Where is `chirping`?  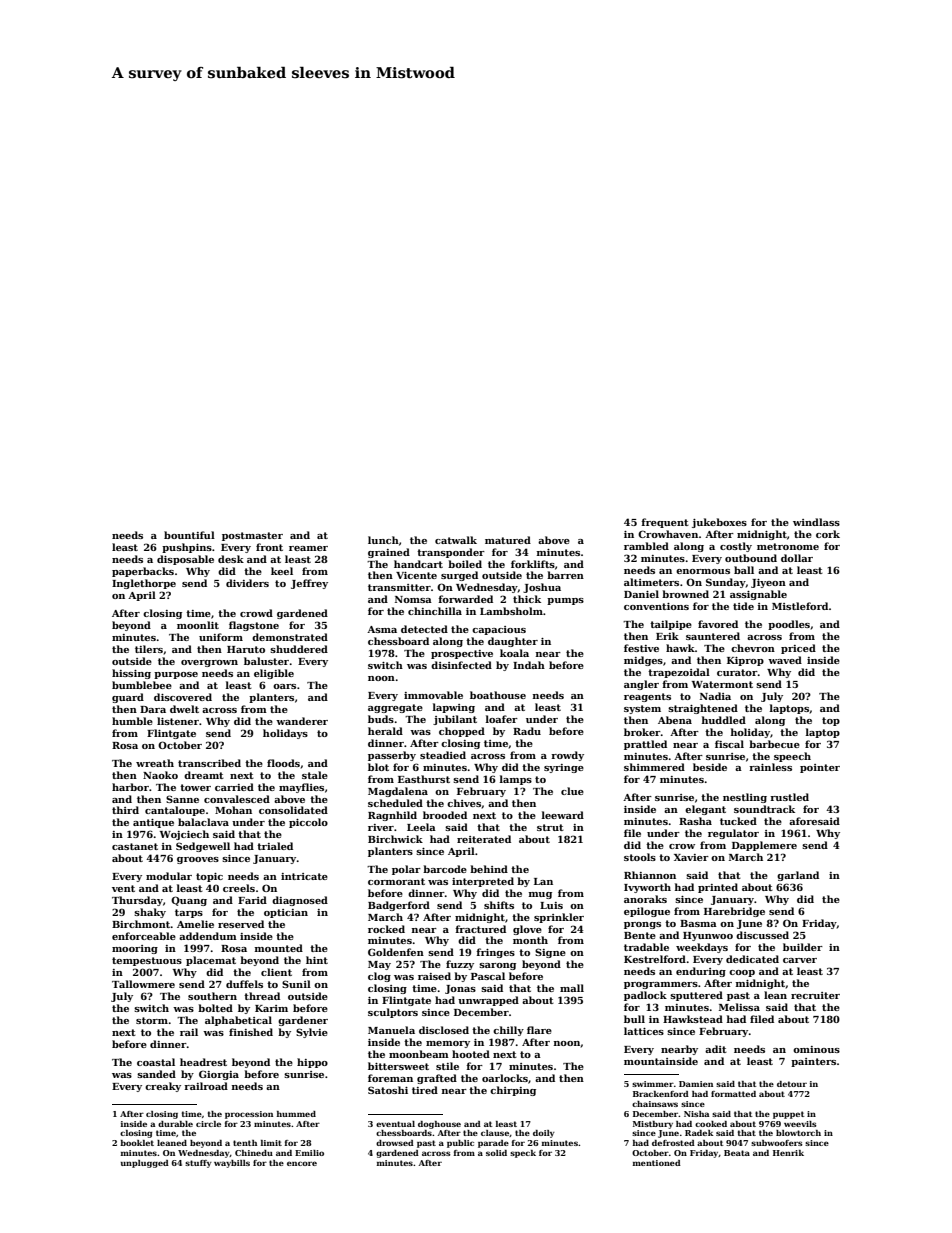 chirping is located at coordinates (513, 1091).
